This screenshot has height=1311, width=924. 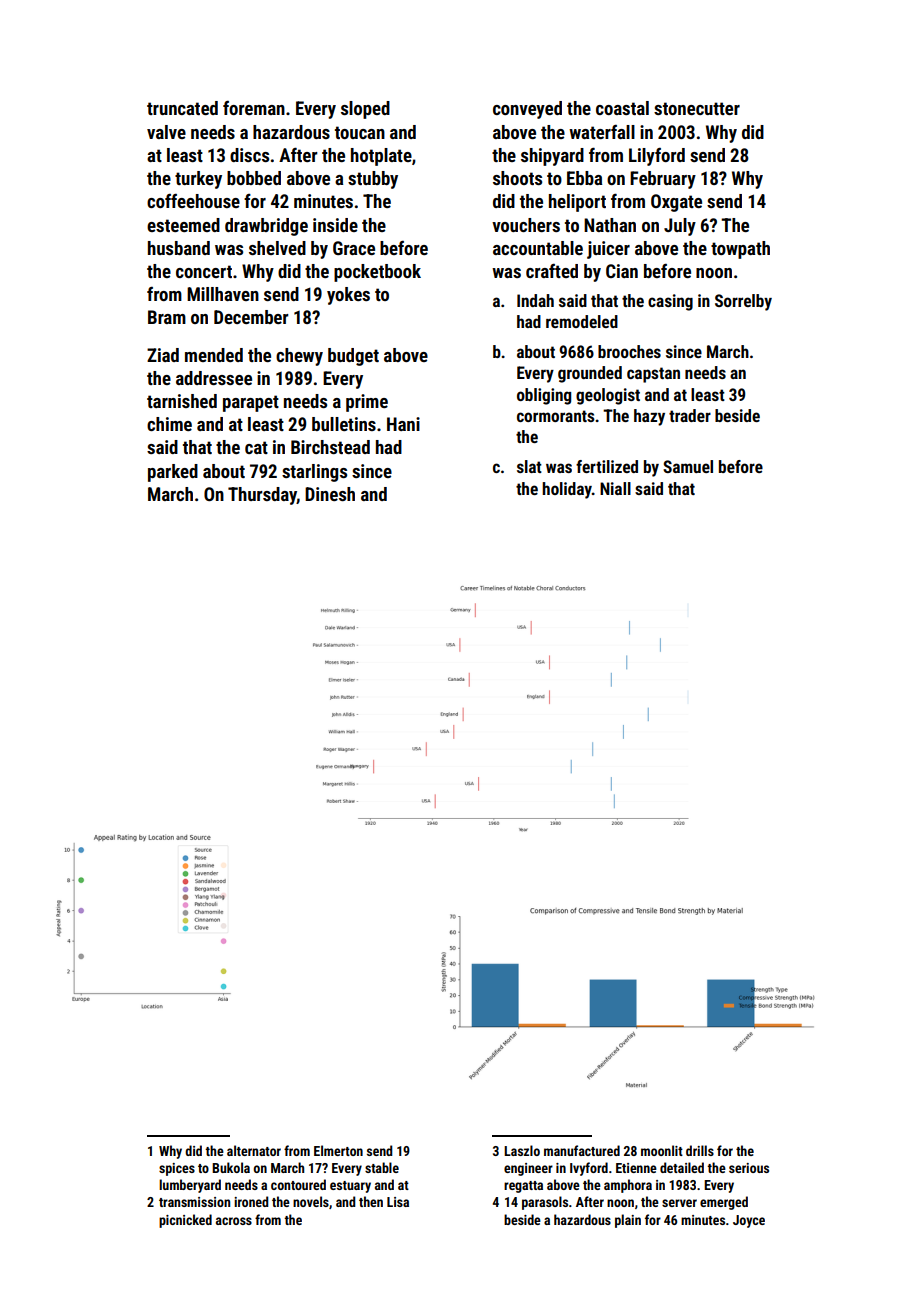 What do you see at coordinates (353, 357) in the screenshot?
I see `budget` at bounding box center [353, 357].
